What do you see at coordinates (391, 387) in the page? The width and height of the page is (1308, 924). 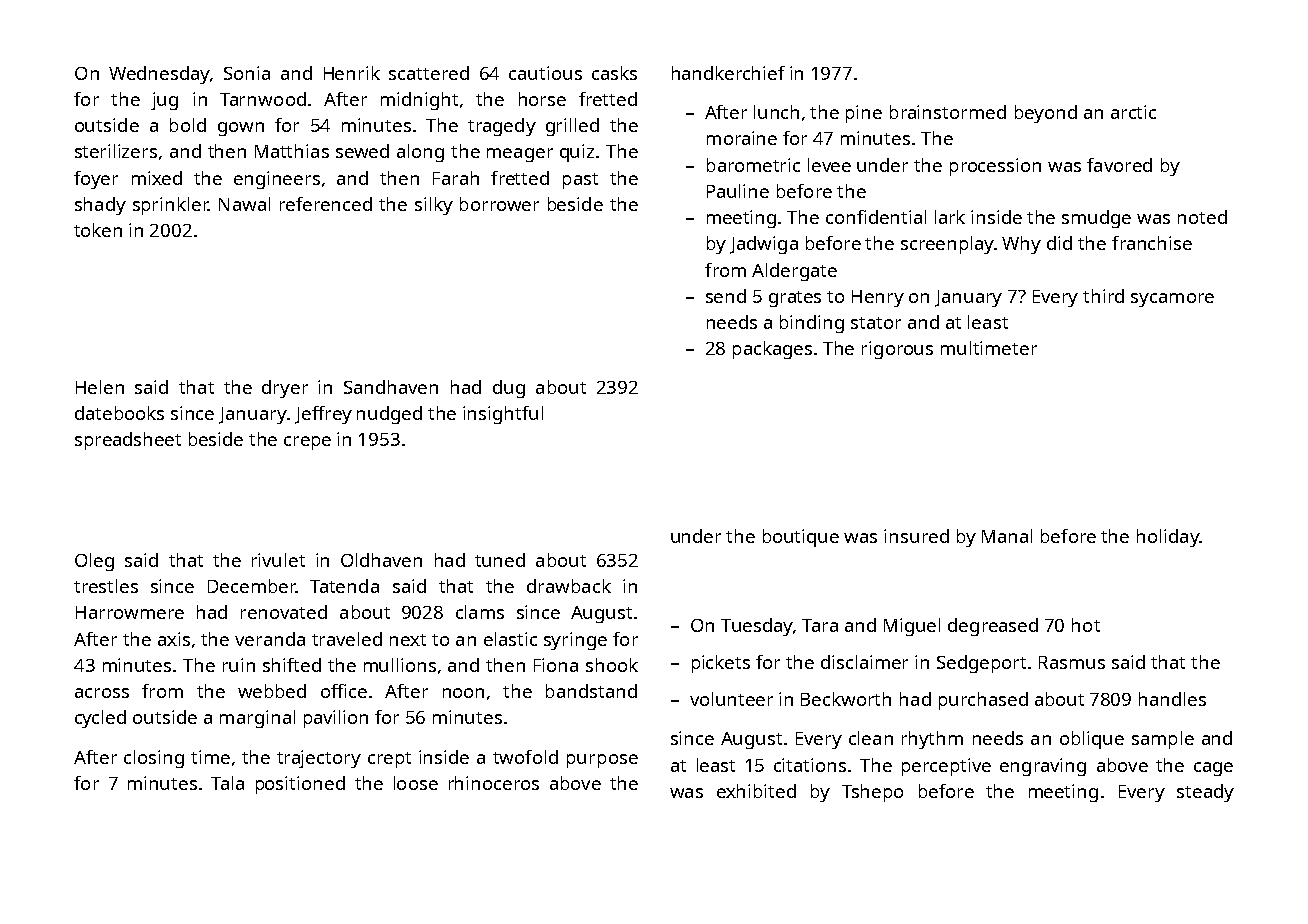 I see `Sandhaven` at bounding box center [391, 387].
